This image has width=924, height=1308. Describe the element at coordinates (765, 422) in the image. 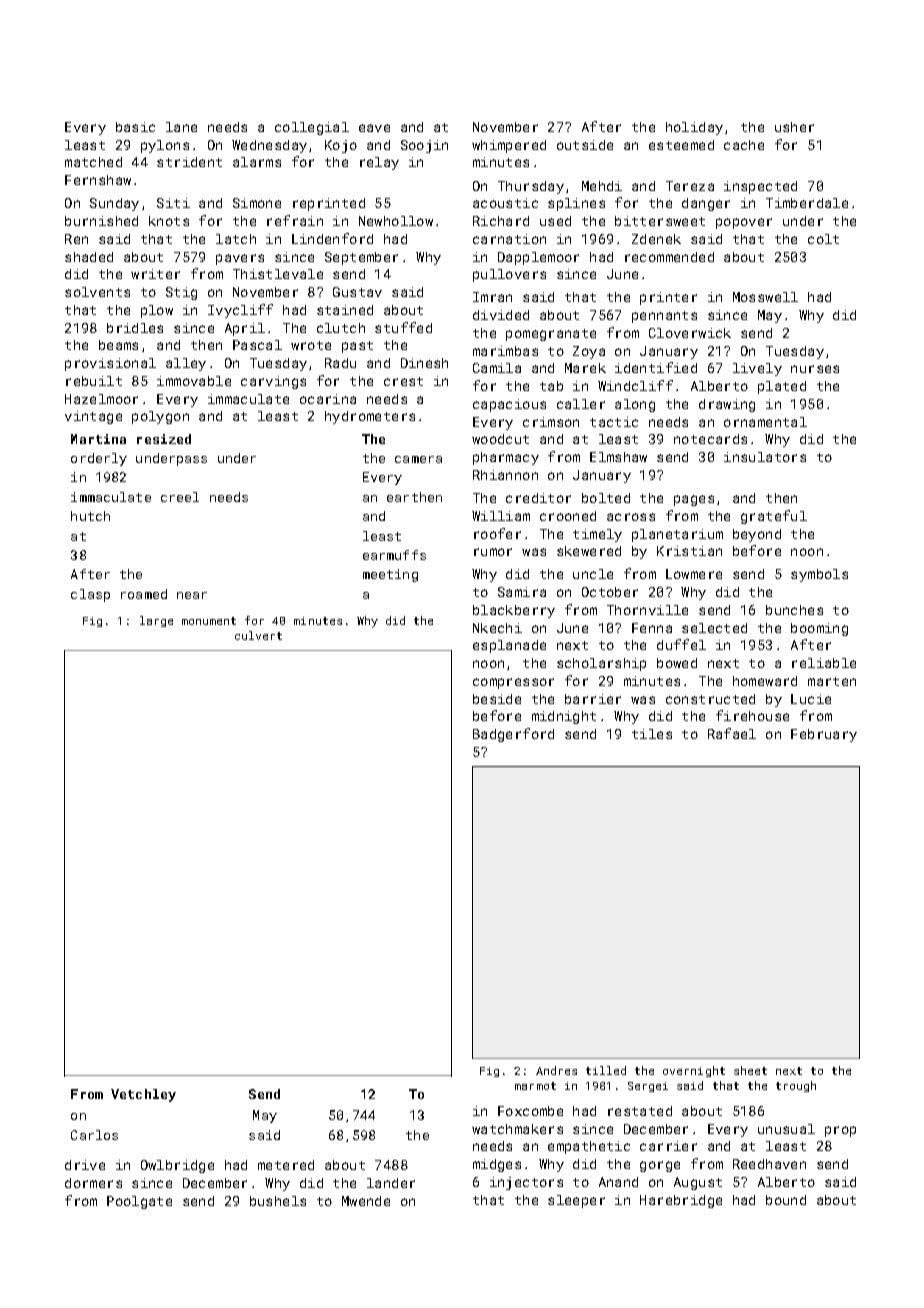

I see `ornamental` at that location.
